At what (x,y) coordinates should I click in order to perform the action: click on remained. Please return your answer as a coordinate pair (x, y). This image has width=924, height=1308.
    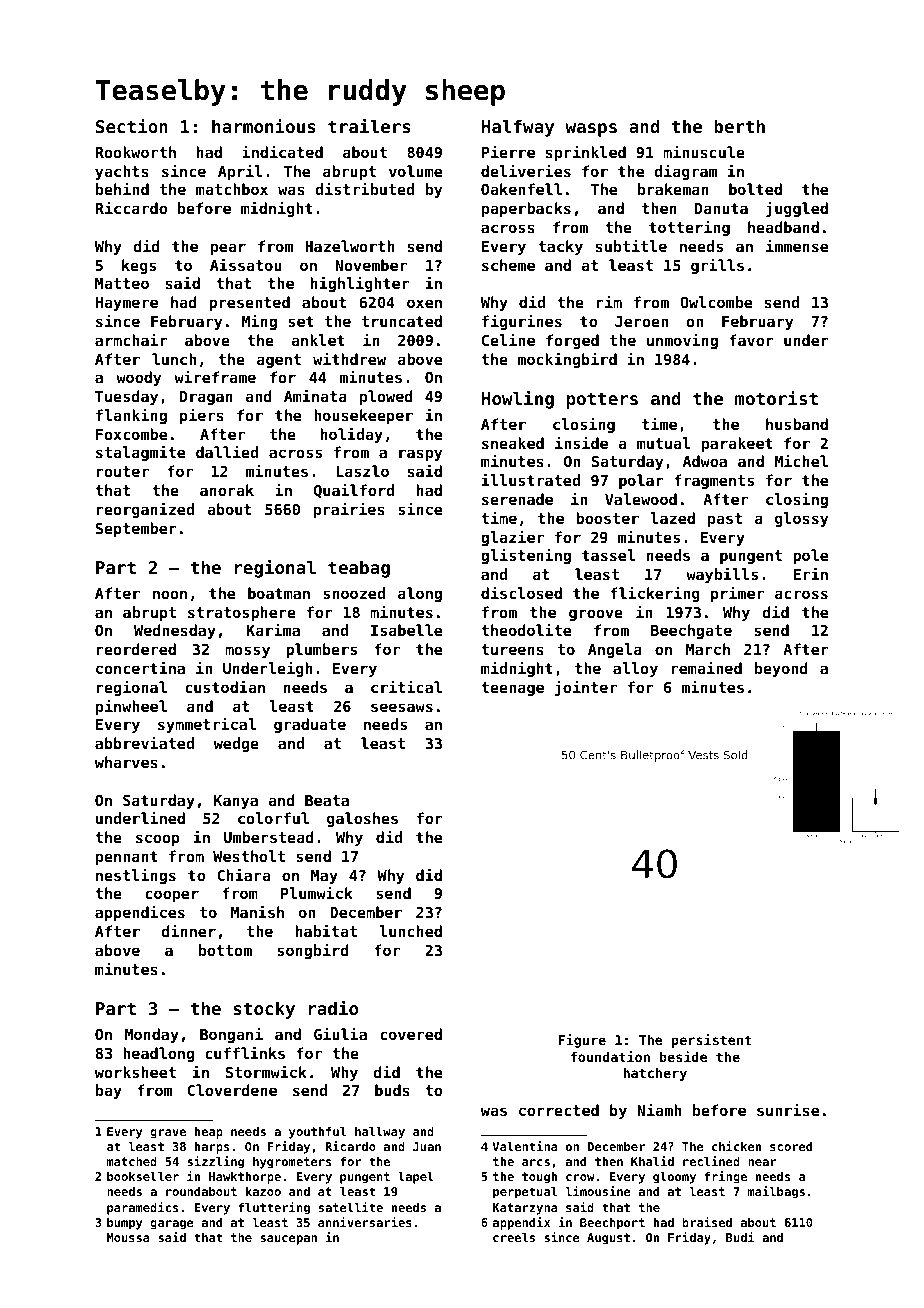
    Looking at the image, I should click on (706, 667).
